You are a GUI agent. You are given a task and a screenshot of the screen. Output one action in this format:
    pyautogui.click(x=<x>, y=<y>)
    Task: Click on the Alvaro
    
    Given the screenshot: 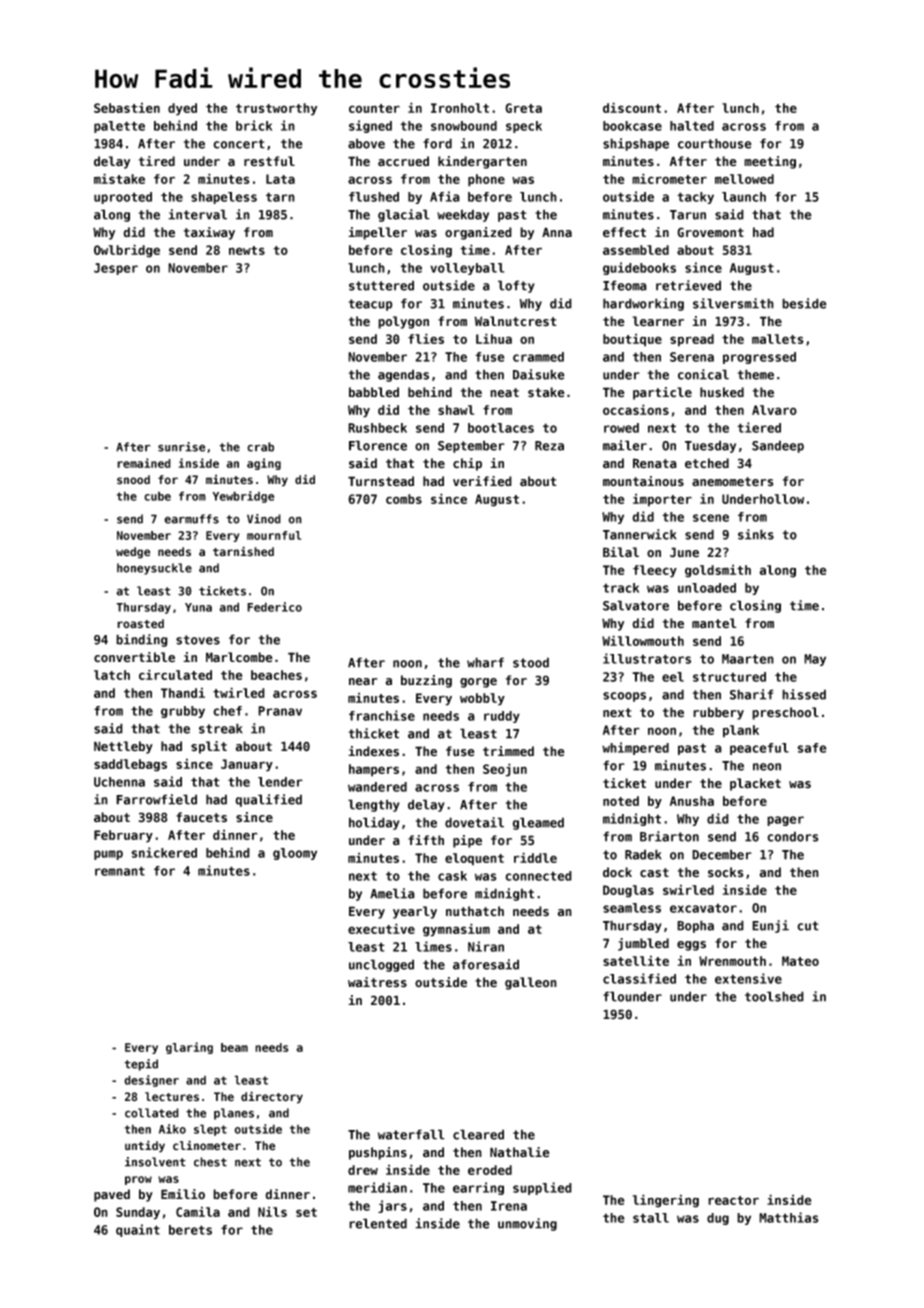 What is the action you would take?
    pyautogui.click(x=774, y=410)
